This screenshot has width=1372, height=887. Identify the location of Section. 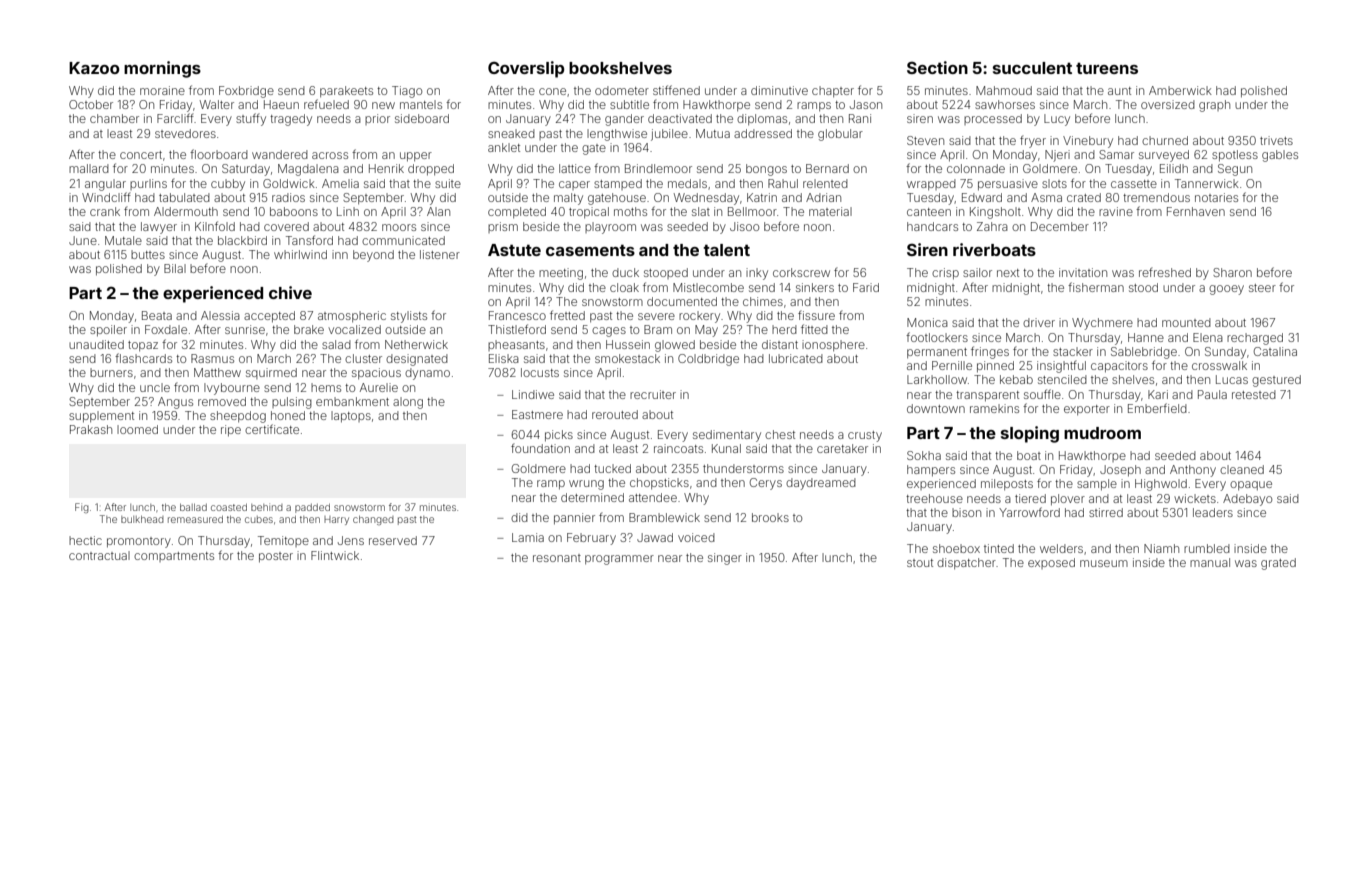
(937, 67).
